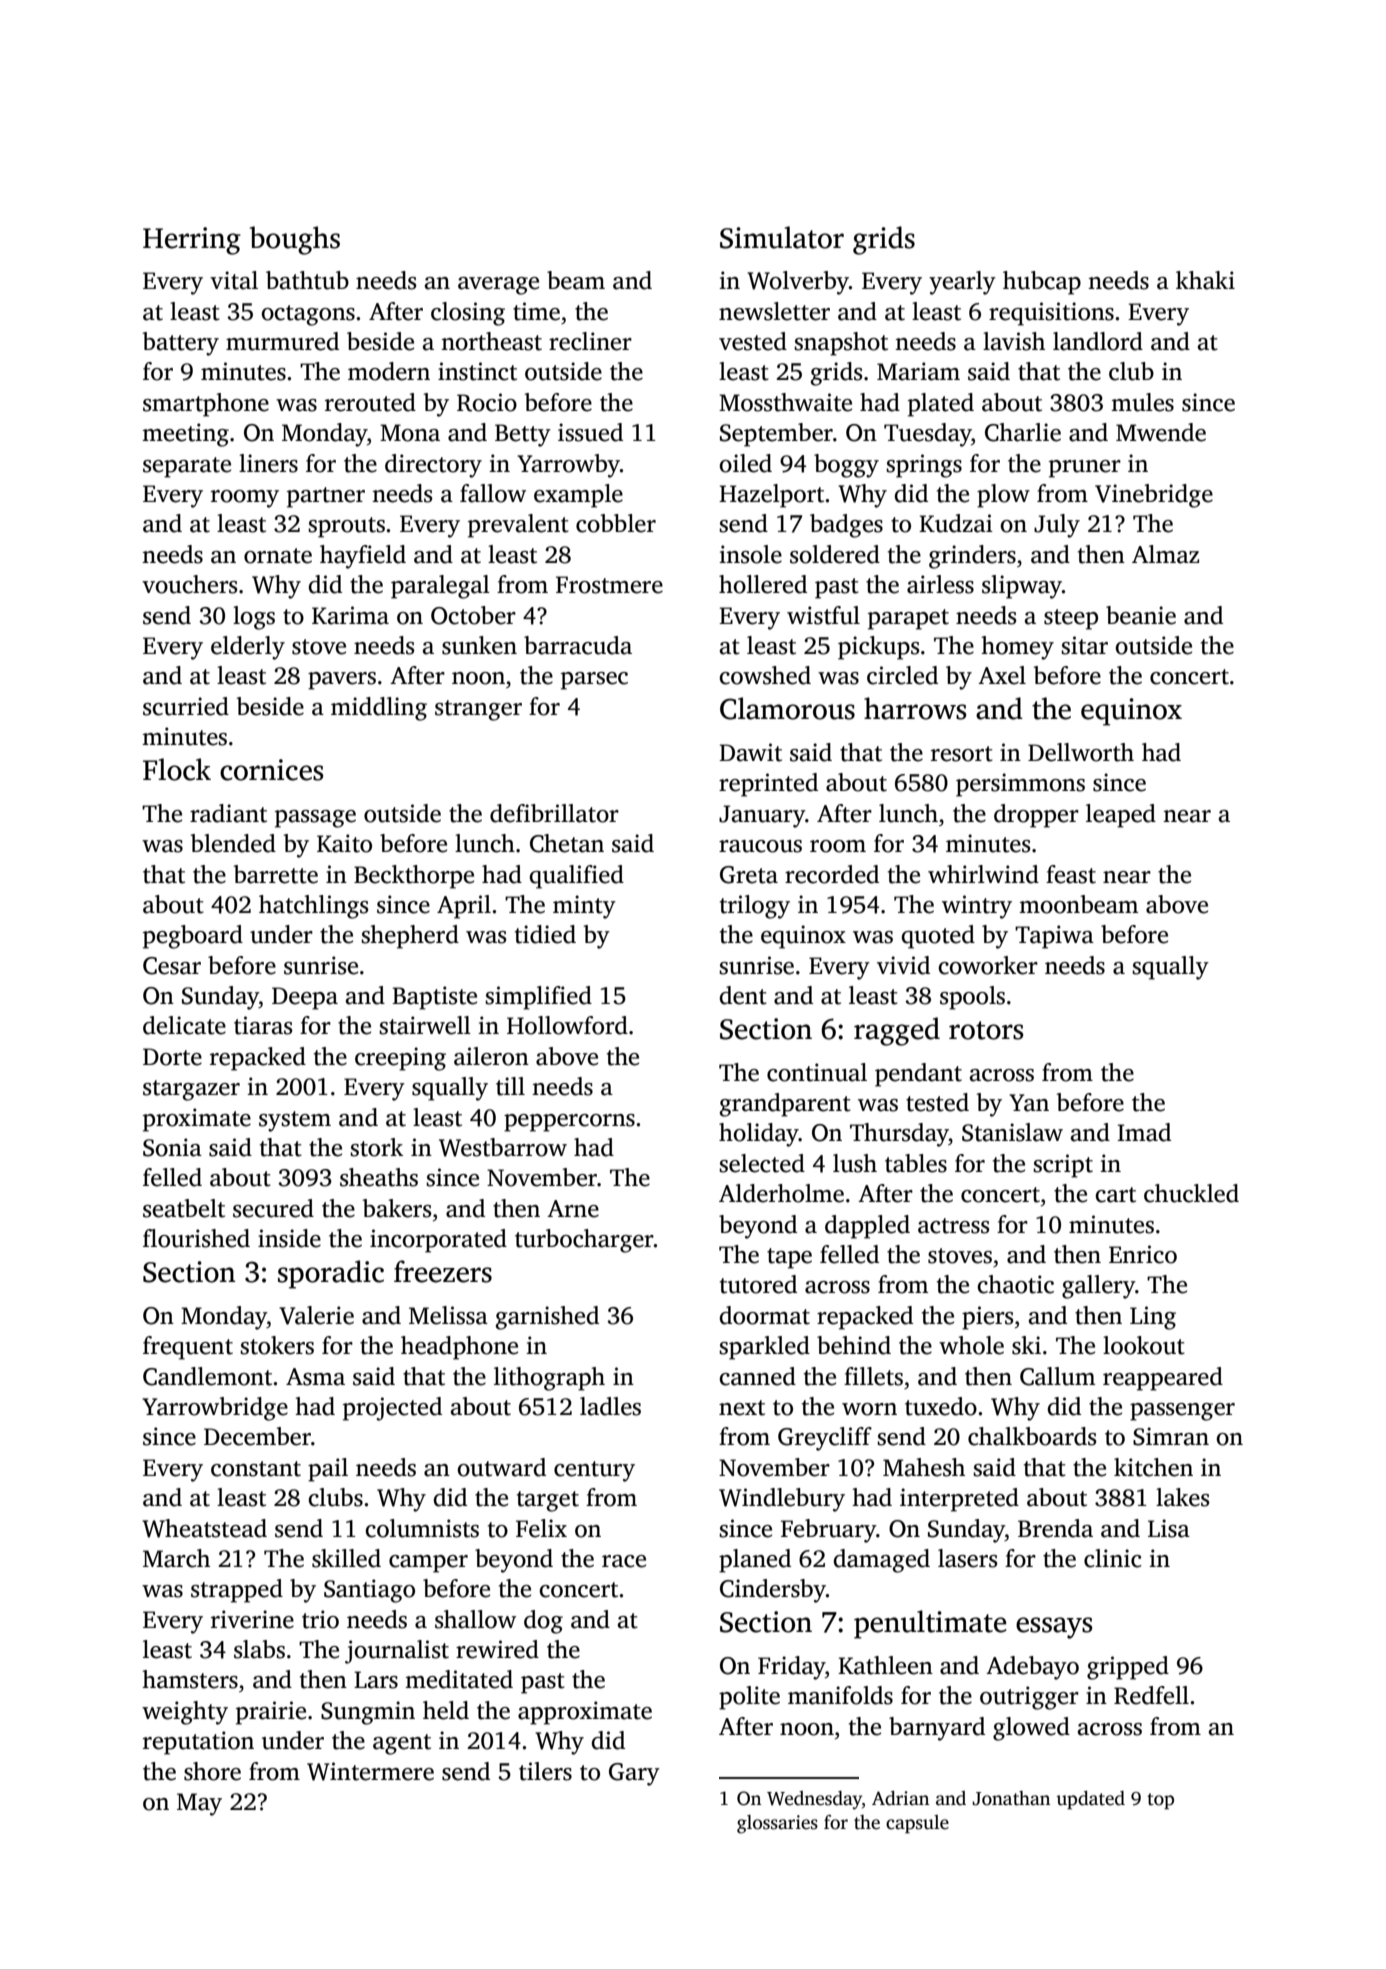  Describe the element at coordinates (832, 874) in the page. I see `recorded` at that location.
